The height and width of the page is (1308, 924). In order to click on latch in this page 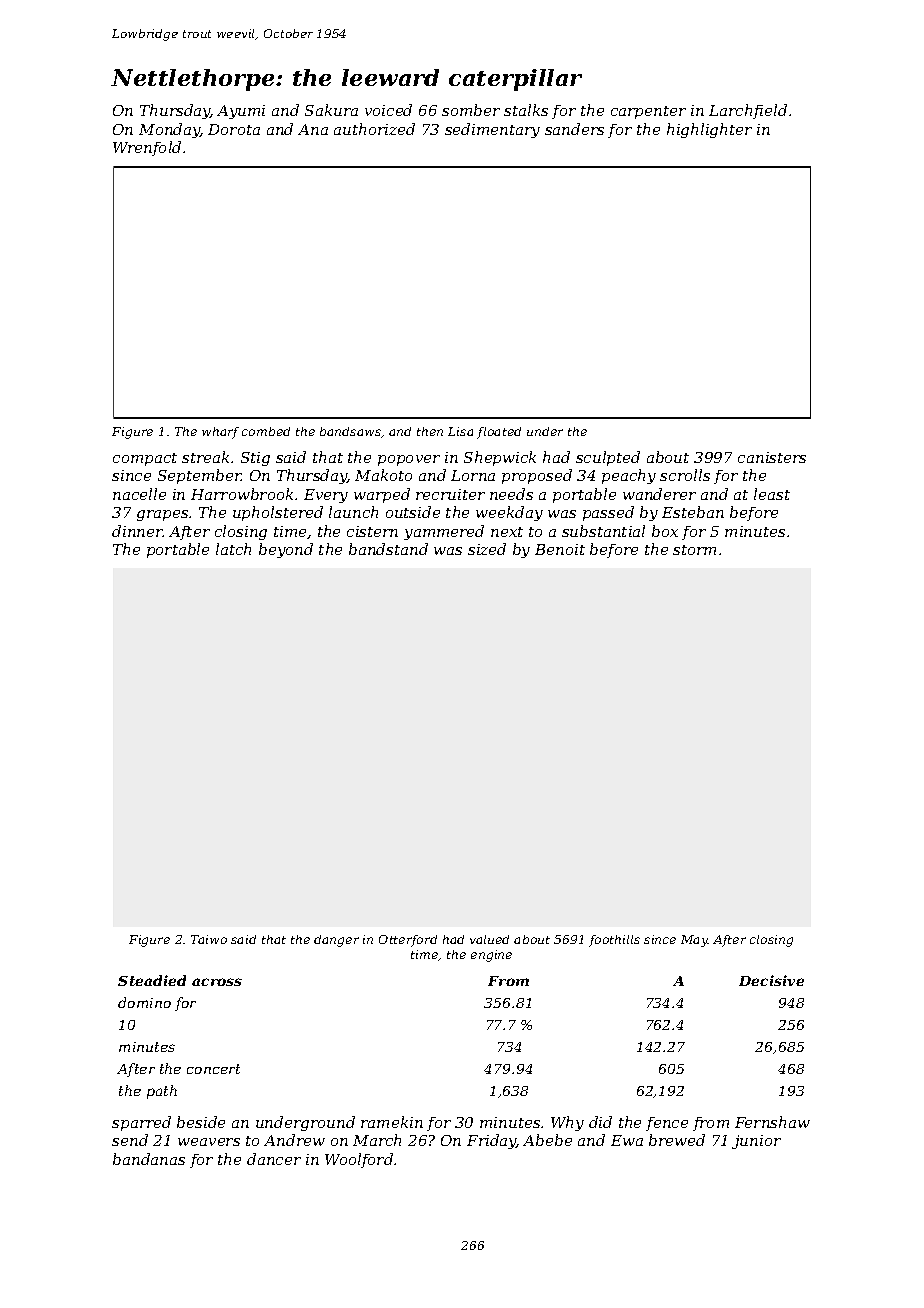, I will do `click(233, 549)`.
